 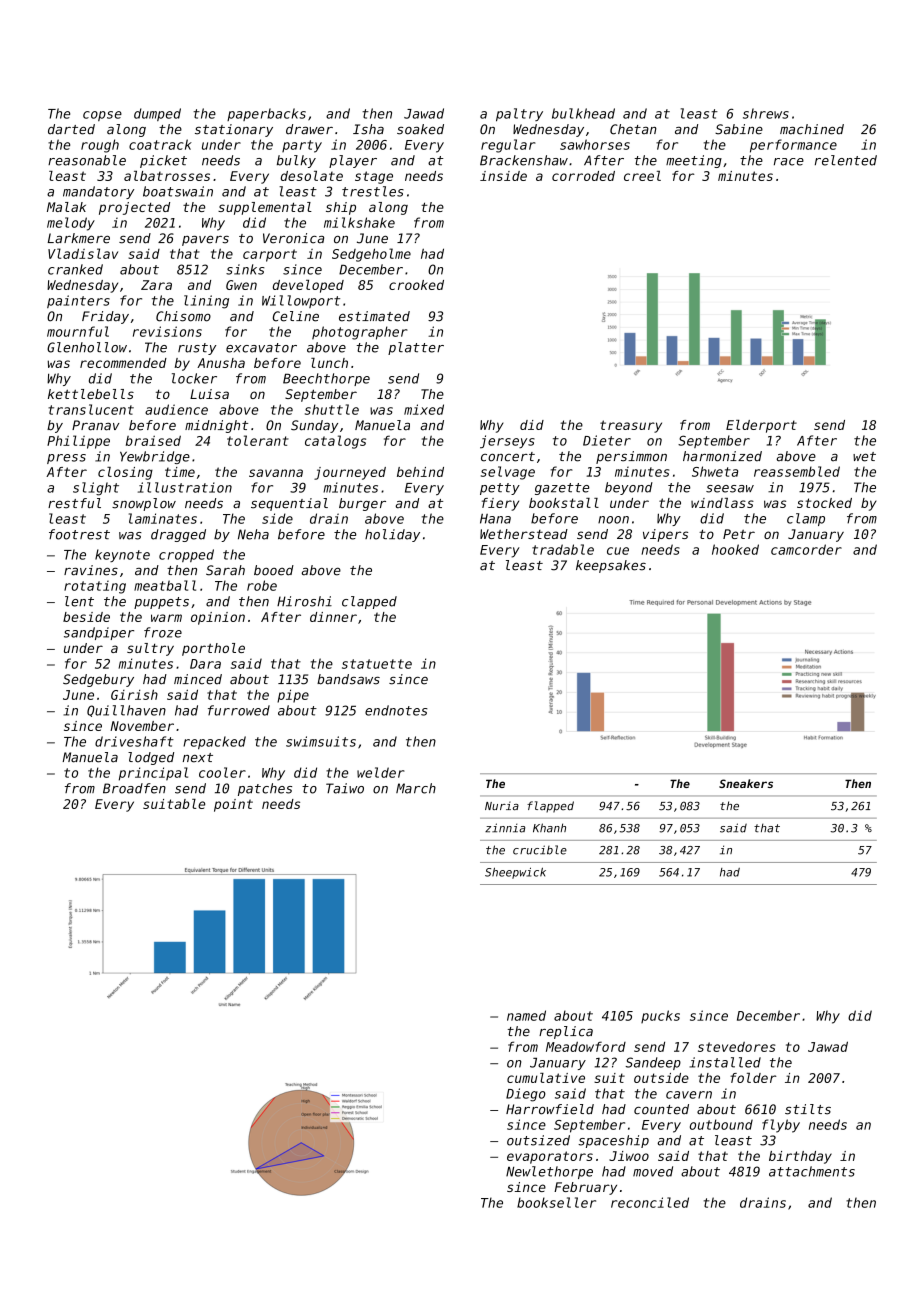 What do you see at coordinates (746, 783) in the screenshot?
I see `Sneakers` at bounding box center [746, 783].
